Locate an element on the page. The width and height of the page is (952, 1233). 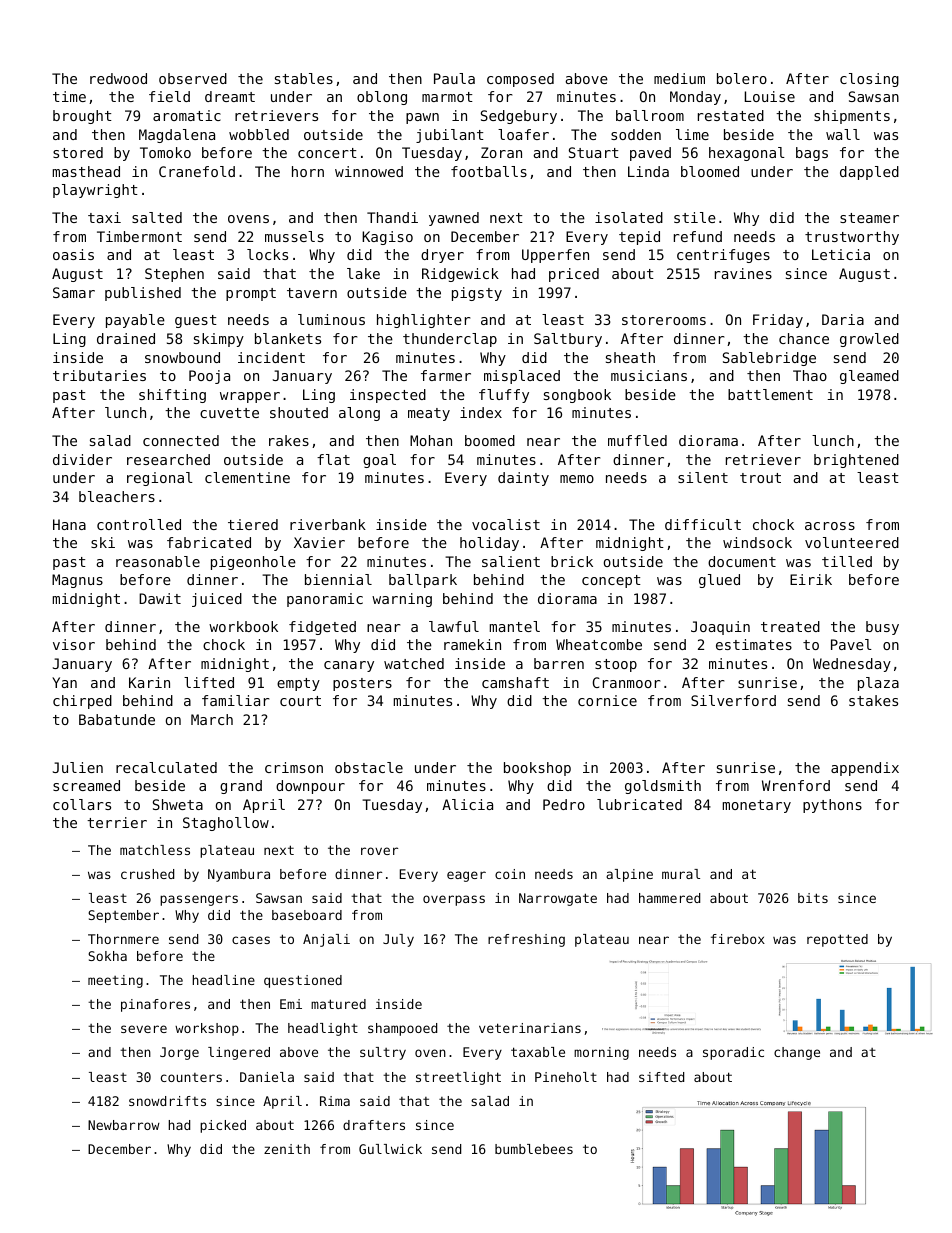
meeting is located at coordinates (115, 981).
